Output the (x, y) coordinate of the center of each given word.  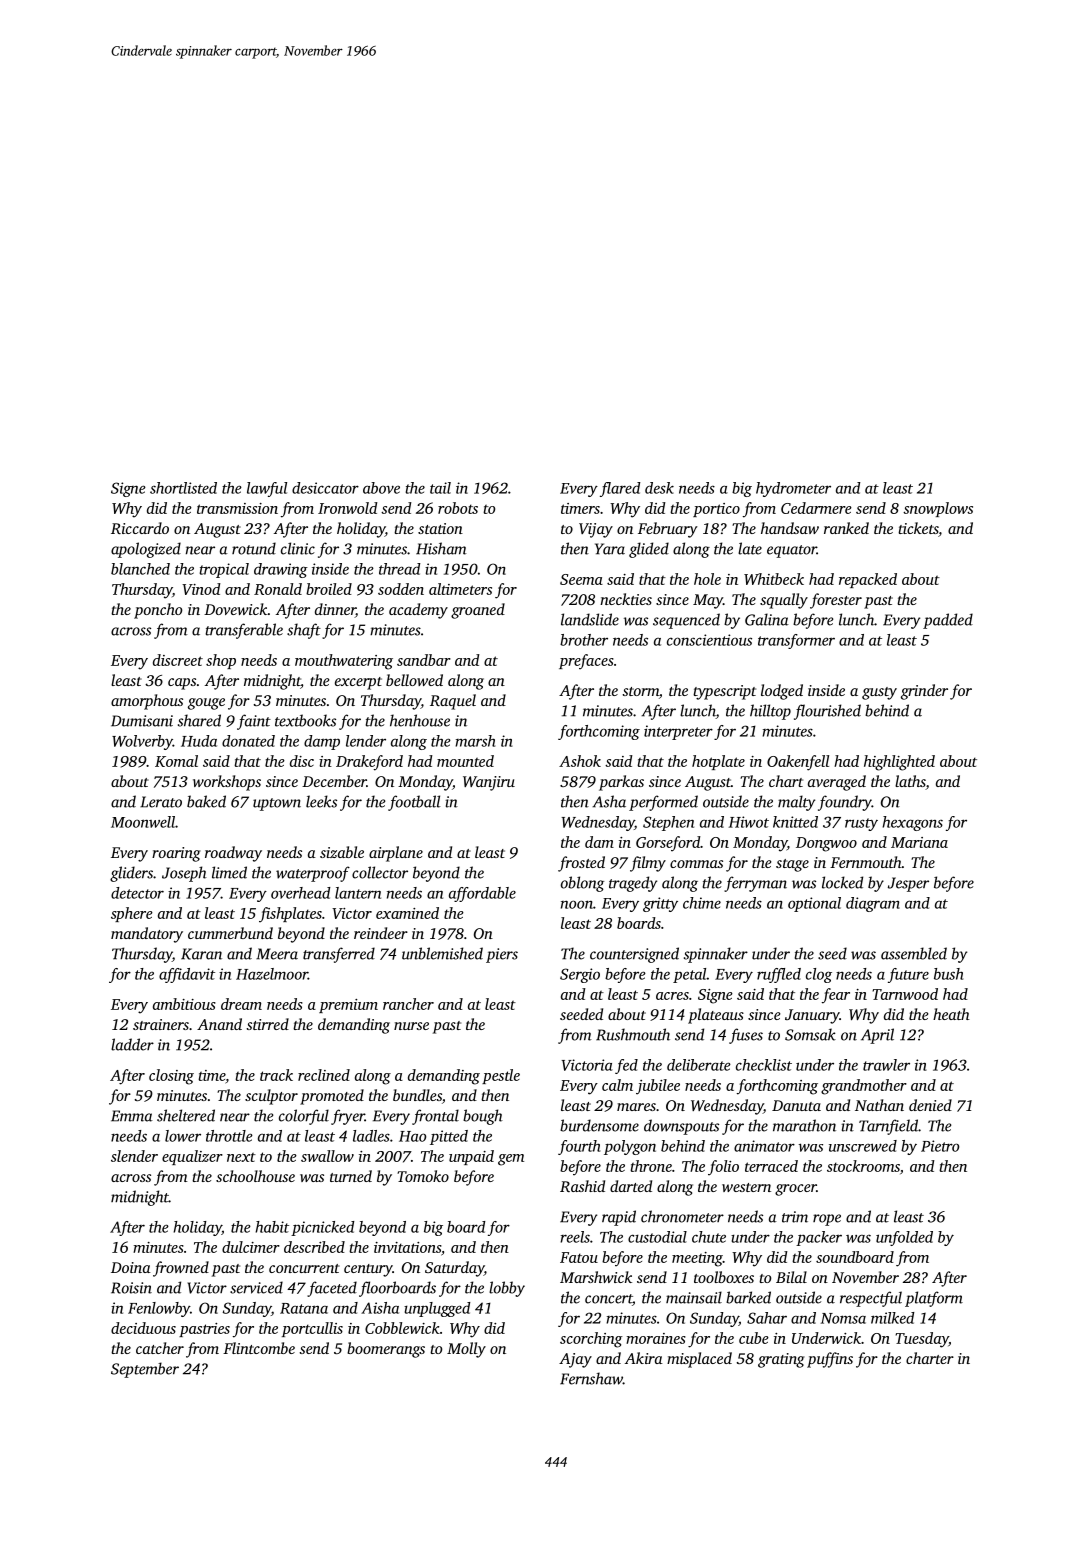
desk (659, 488)
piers (502, 955)
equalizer (192, 1157)
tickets (918, 528)
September (145, 1370)
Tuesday (922, 1340)
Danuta (796, 1105)
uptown (277, 804)
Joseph (184, 874)
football (414, 803)
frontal (435, 1117)
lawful (267, 489)
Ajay (575, 1360)
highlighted (899, 763)
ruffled (779, 975)
